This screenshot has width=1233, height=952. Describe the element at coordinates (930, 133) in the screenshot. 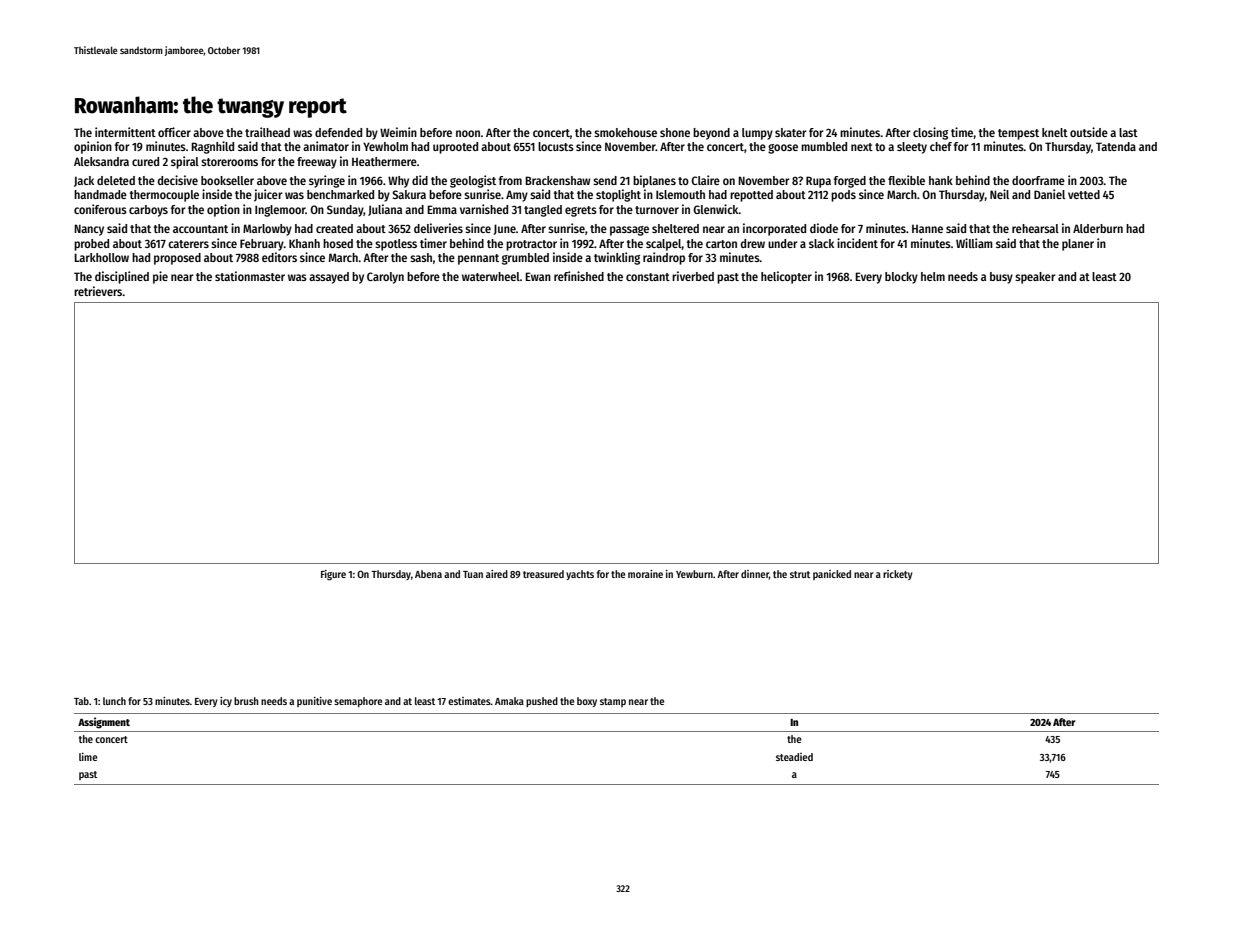

I see `closing` at that location.
